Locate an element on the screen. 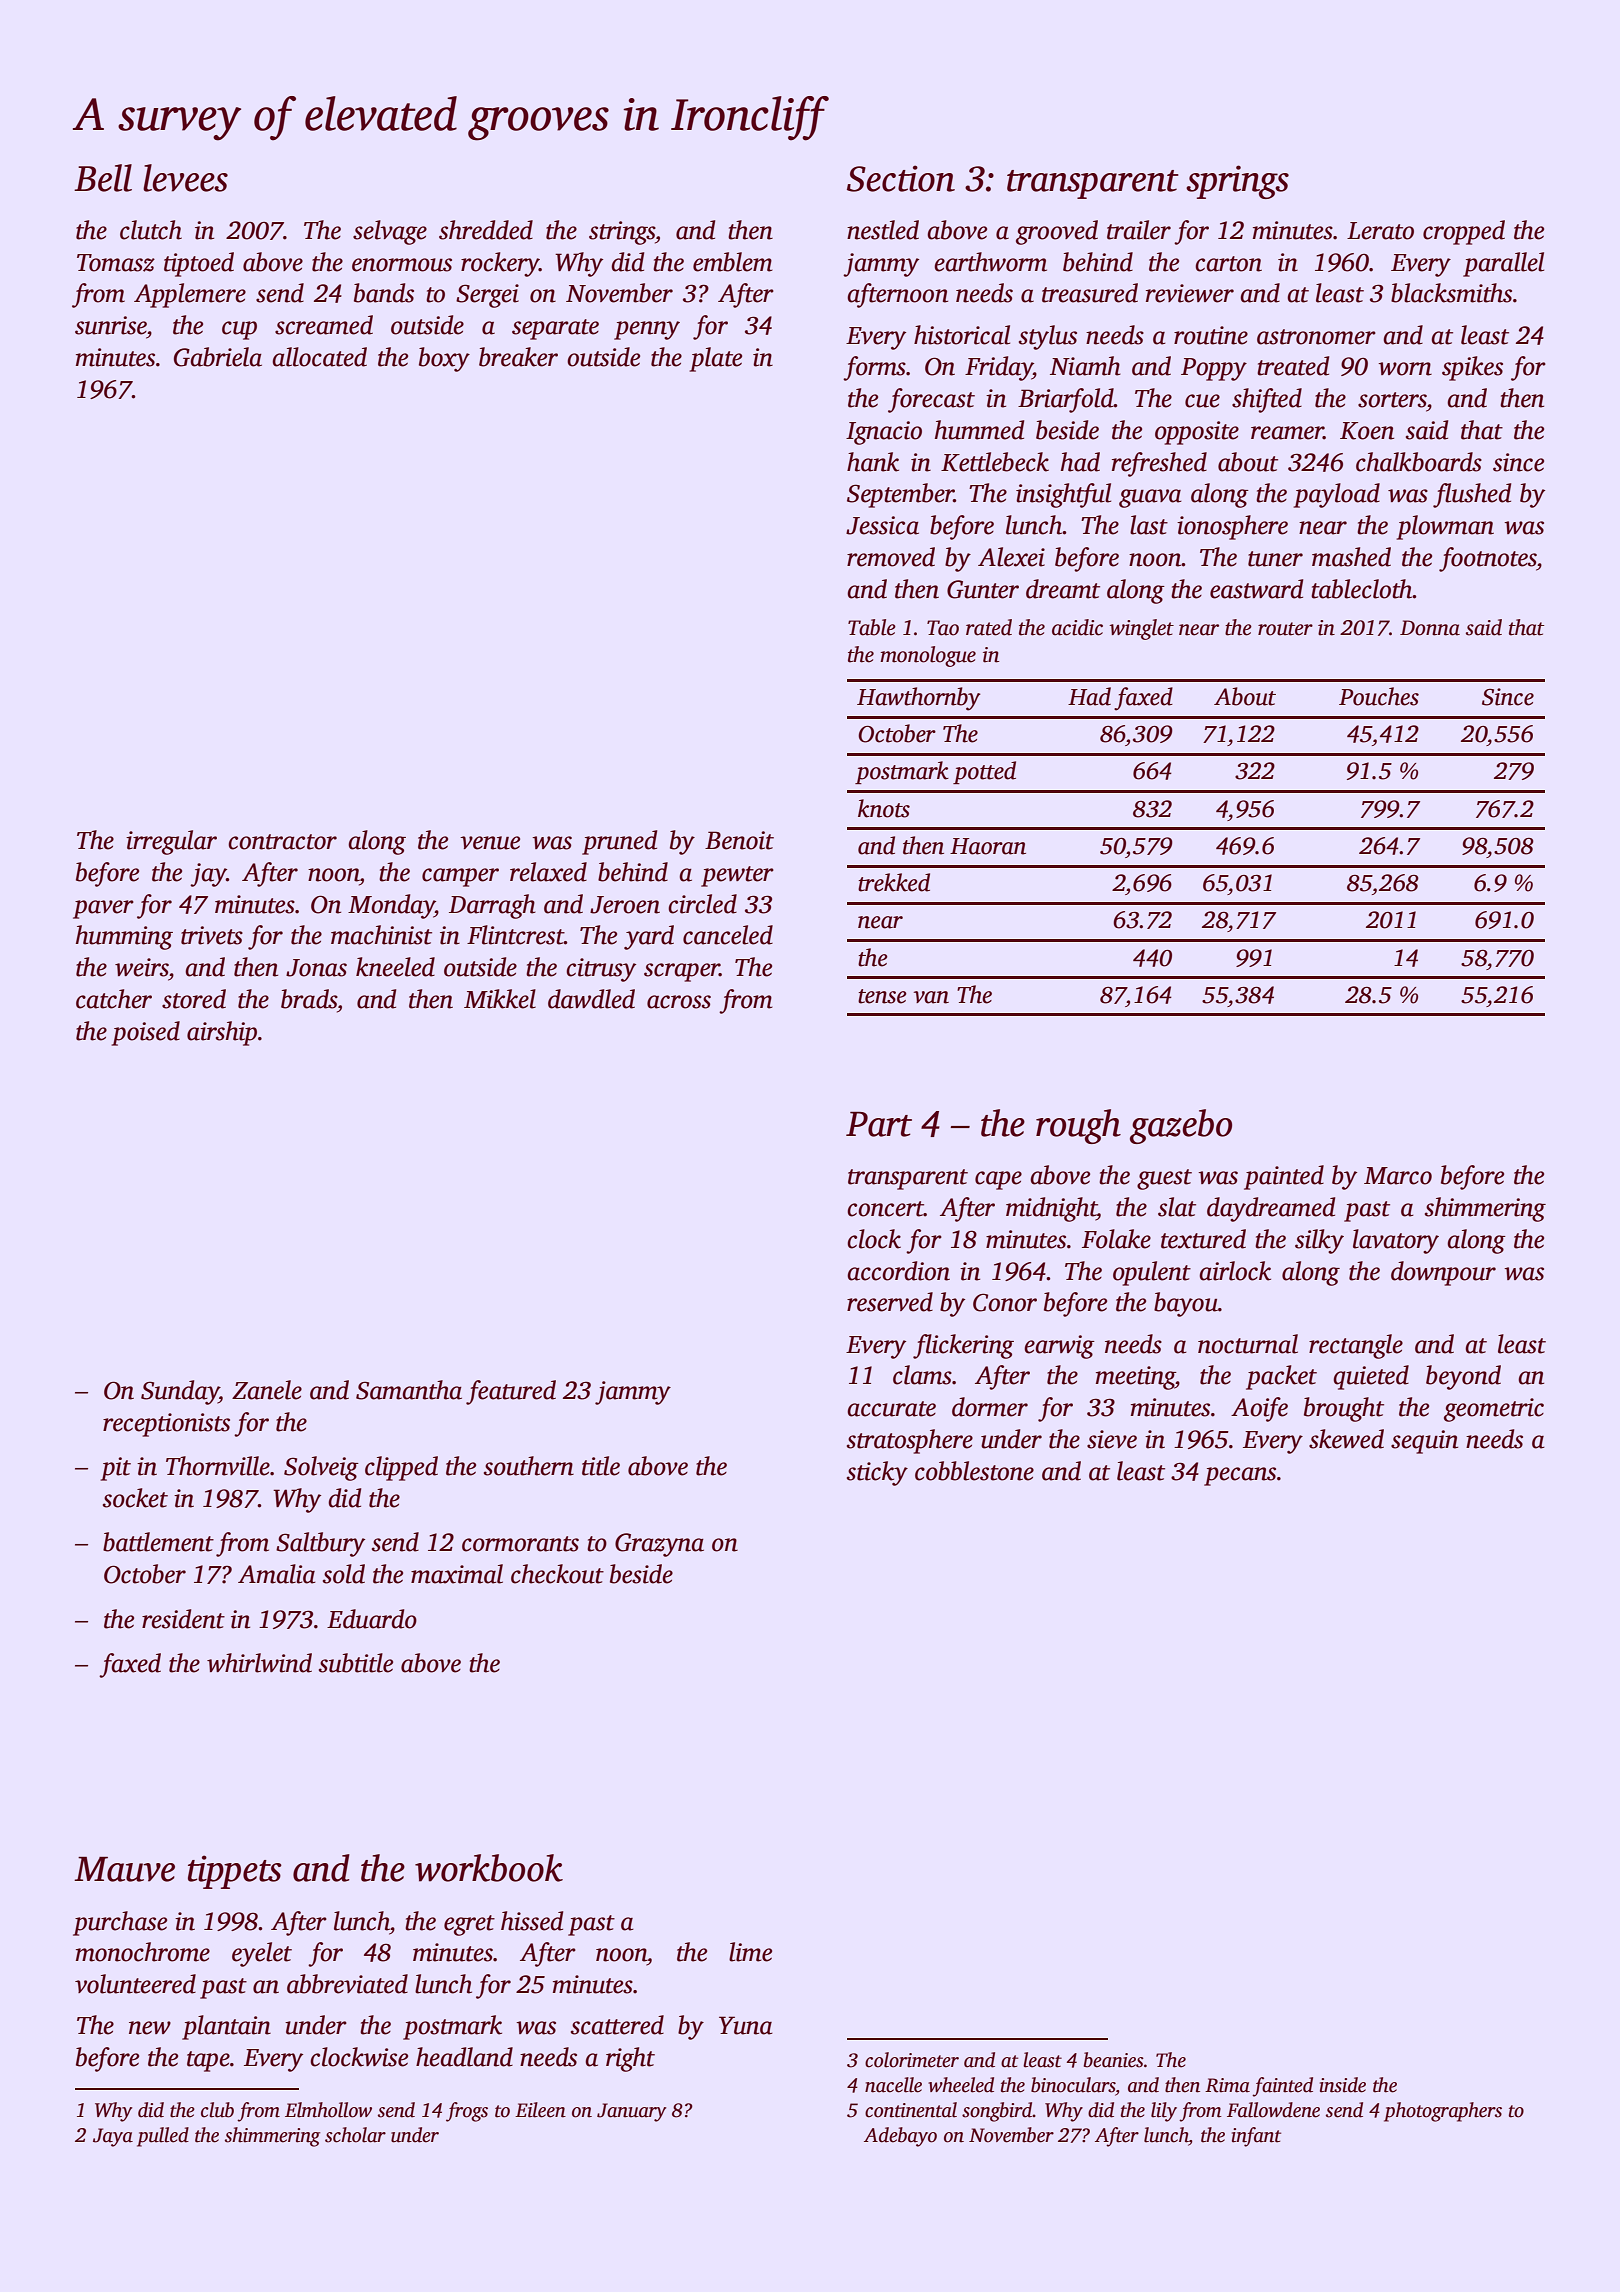 The image size is (1620, 2292). levees is located at coordinates (185, 178).
